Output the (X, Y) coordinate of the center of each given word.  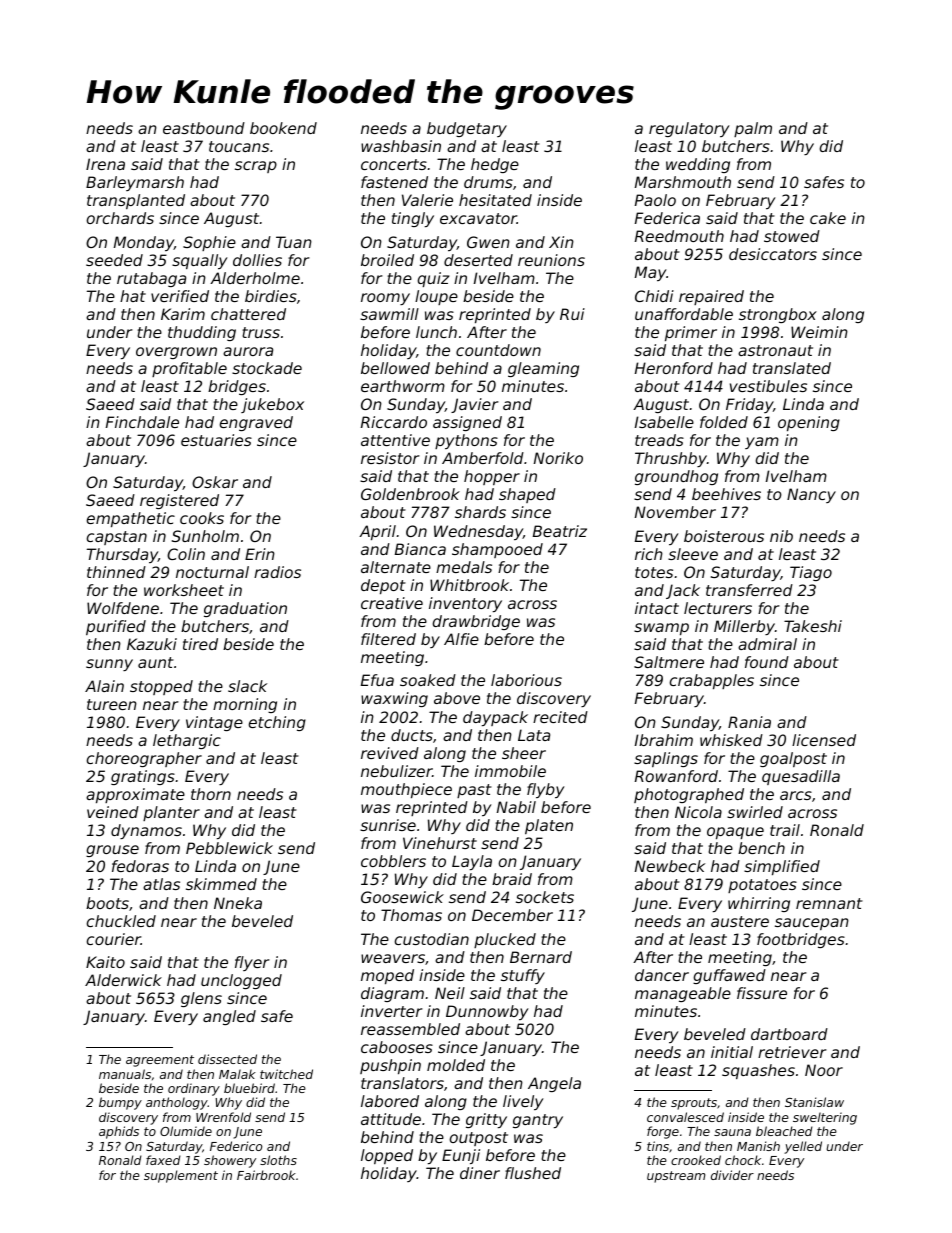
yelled (803, 1147)
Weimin (819, 332)
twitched (286, 1074)
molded (456, 1065)
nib (781, 536)
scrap (256, 167)
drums (488, 182)
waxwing (394, 699)
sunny (109, 665)
